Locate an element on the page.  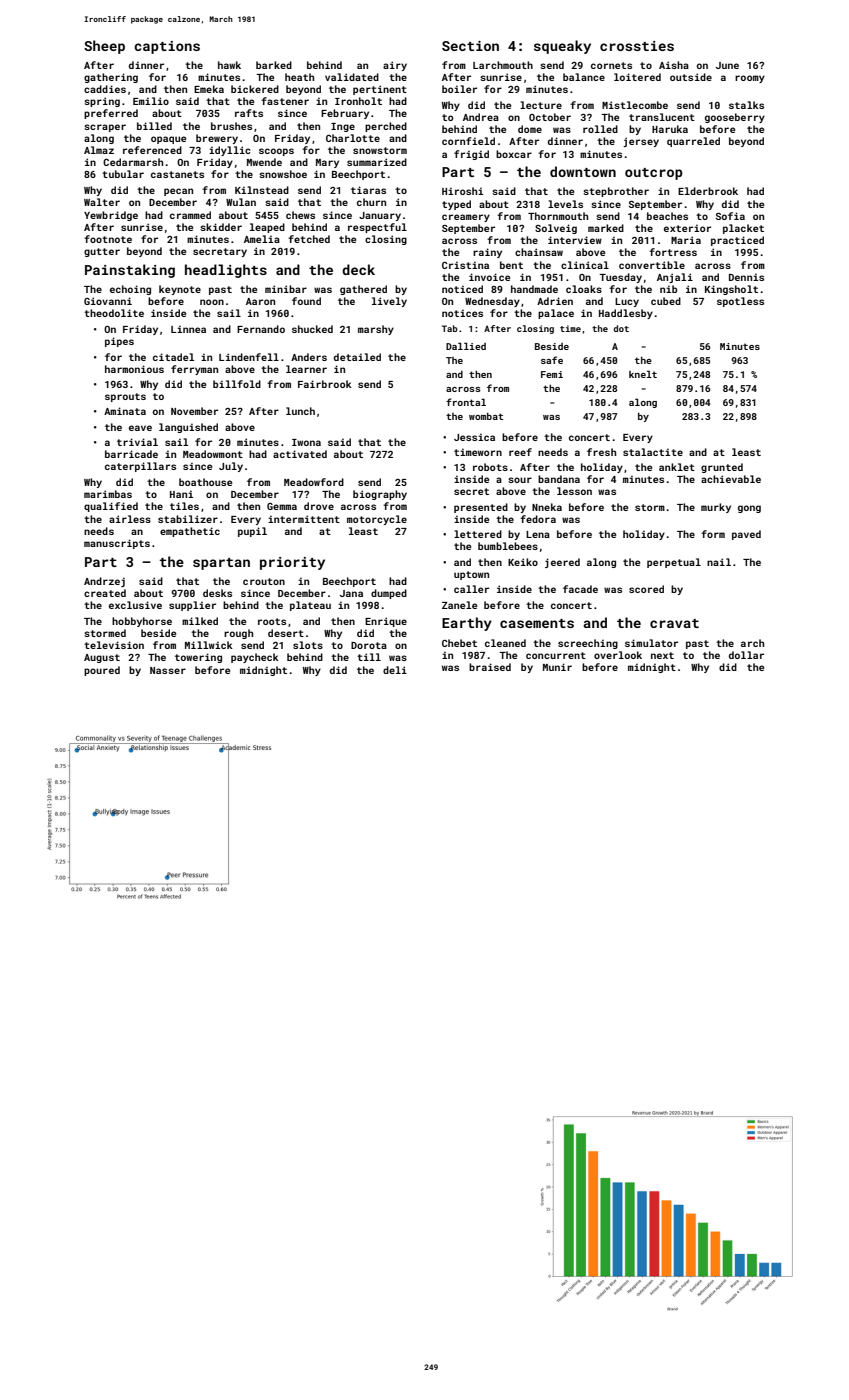
marked is located at coordinates (606, 228).
